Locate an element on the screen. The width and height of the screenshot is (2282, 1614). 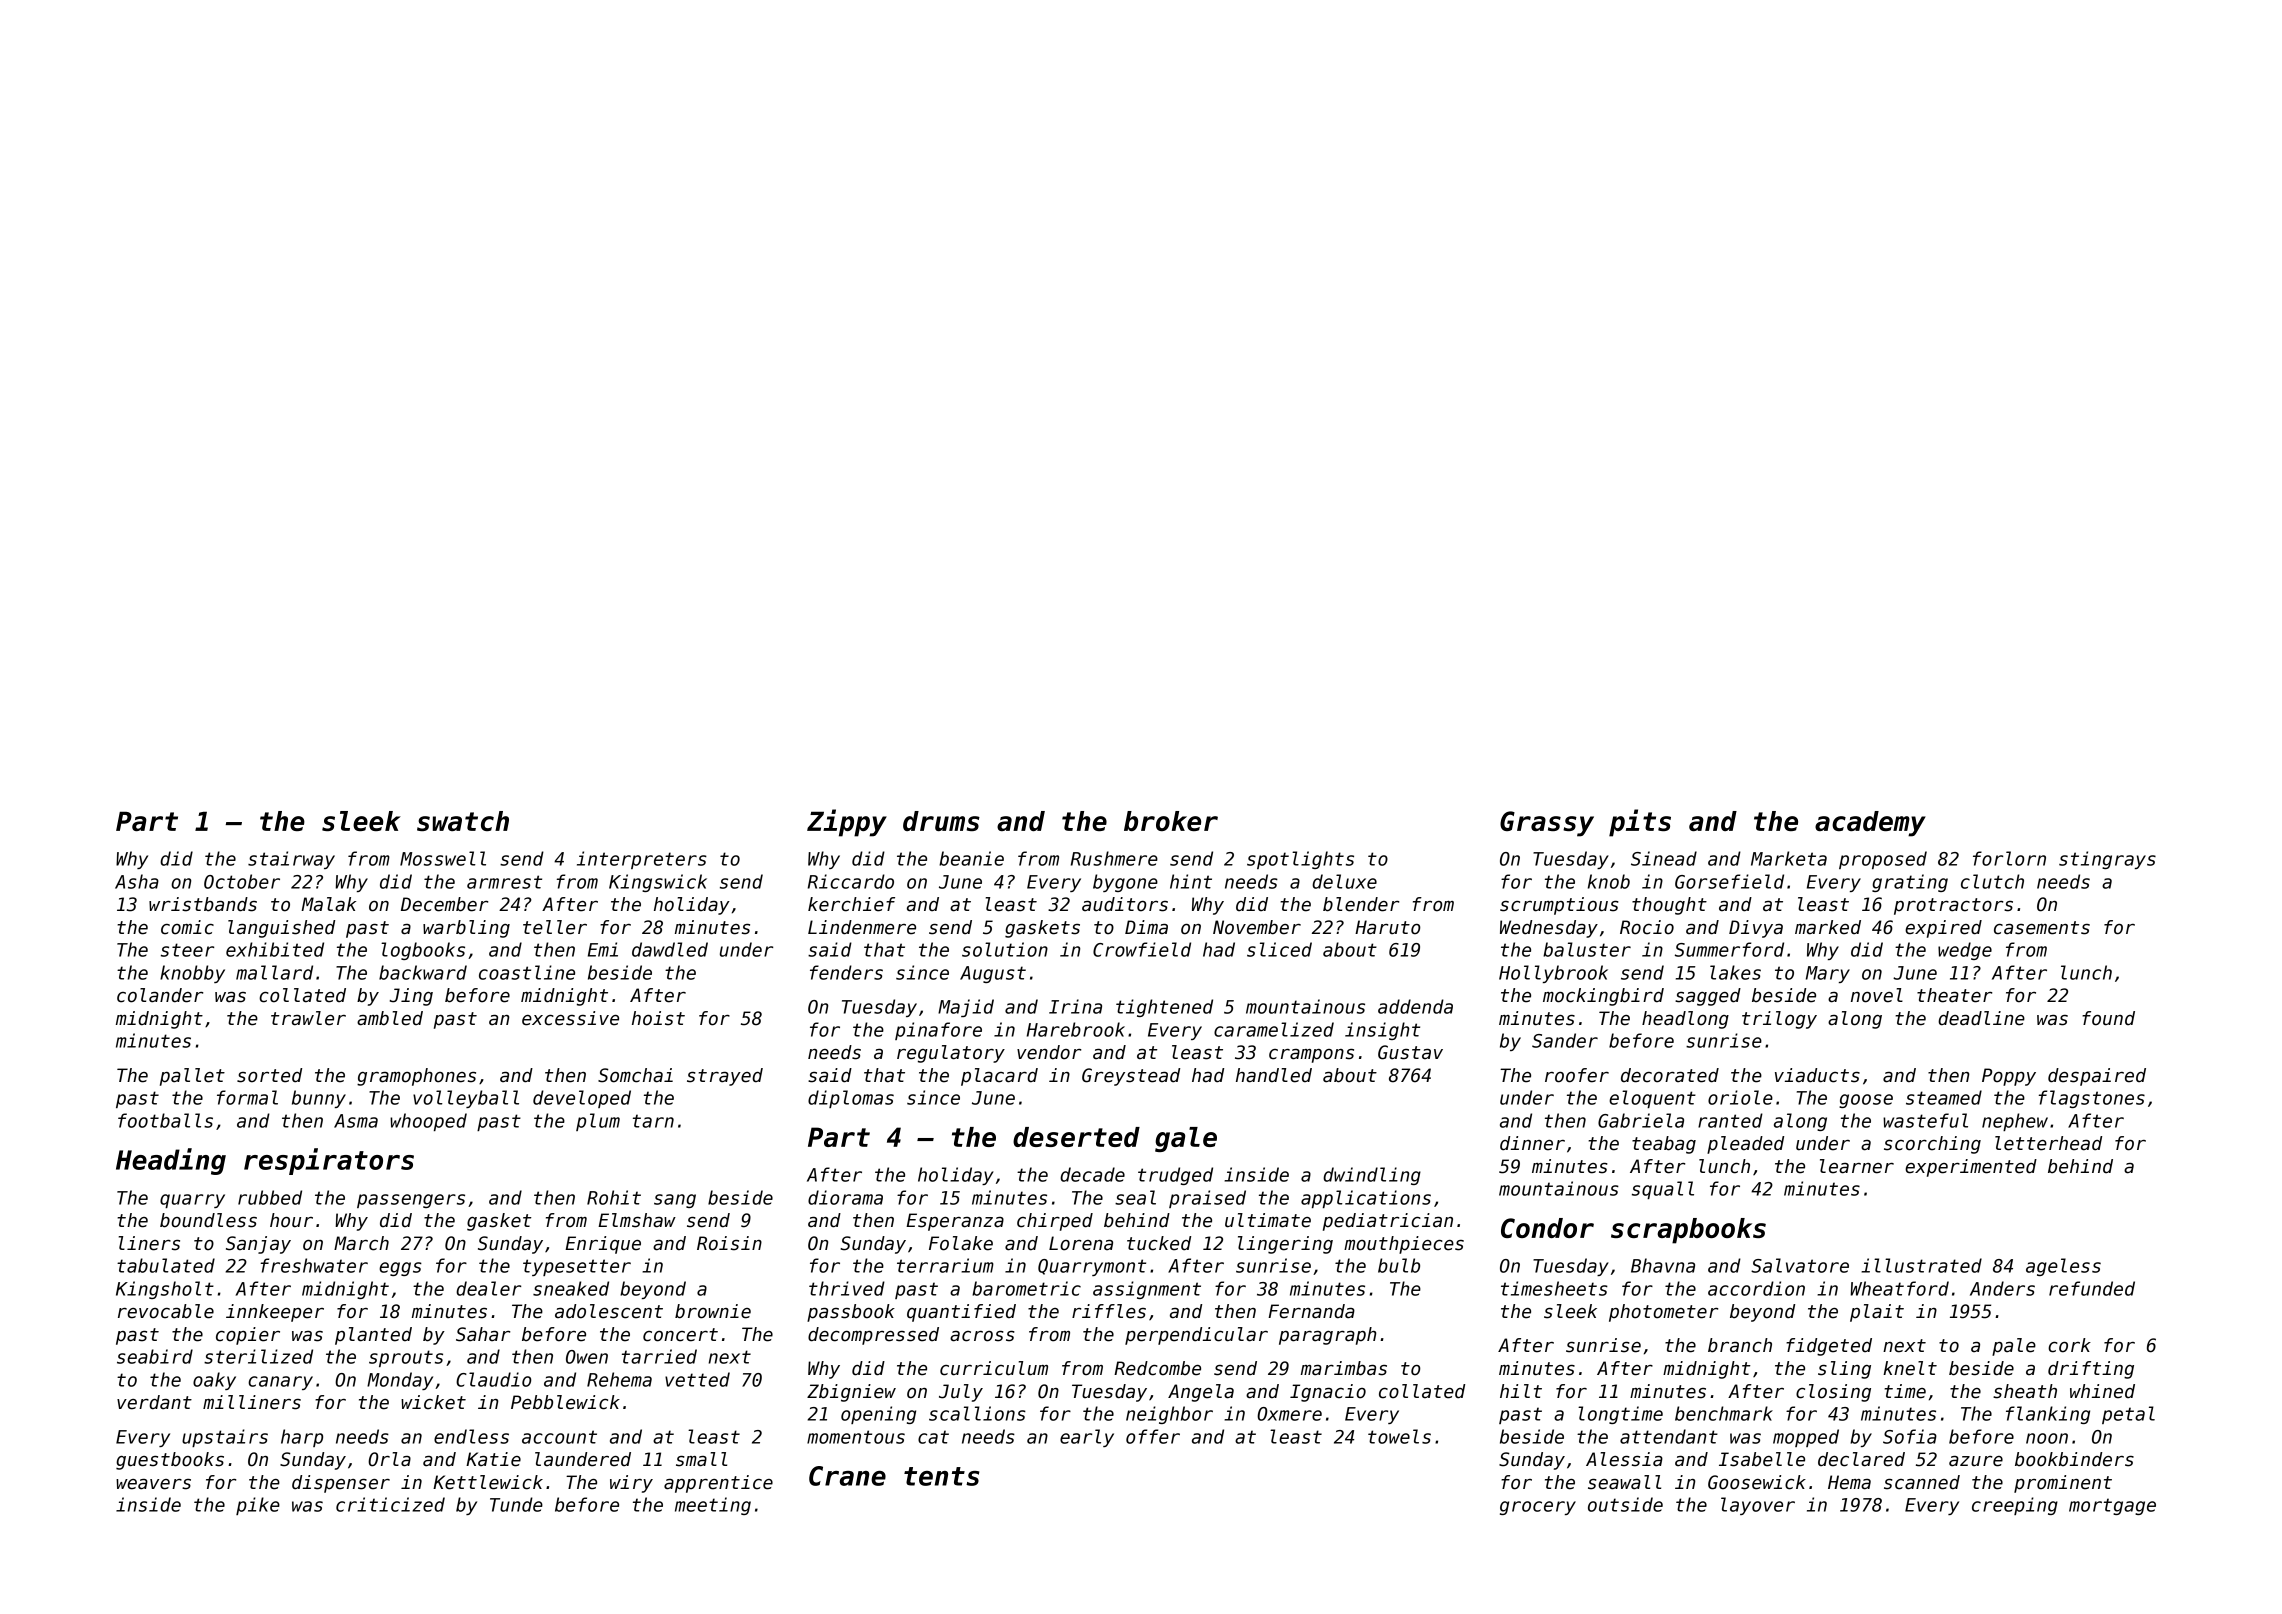
verdant is located at coordinates (154, 1402).
